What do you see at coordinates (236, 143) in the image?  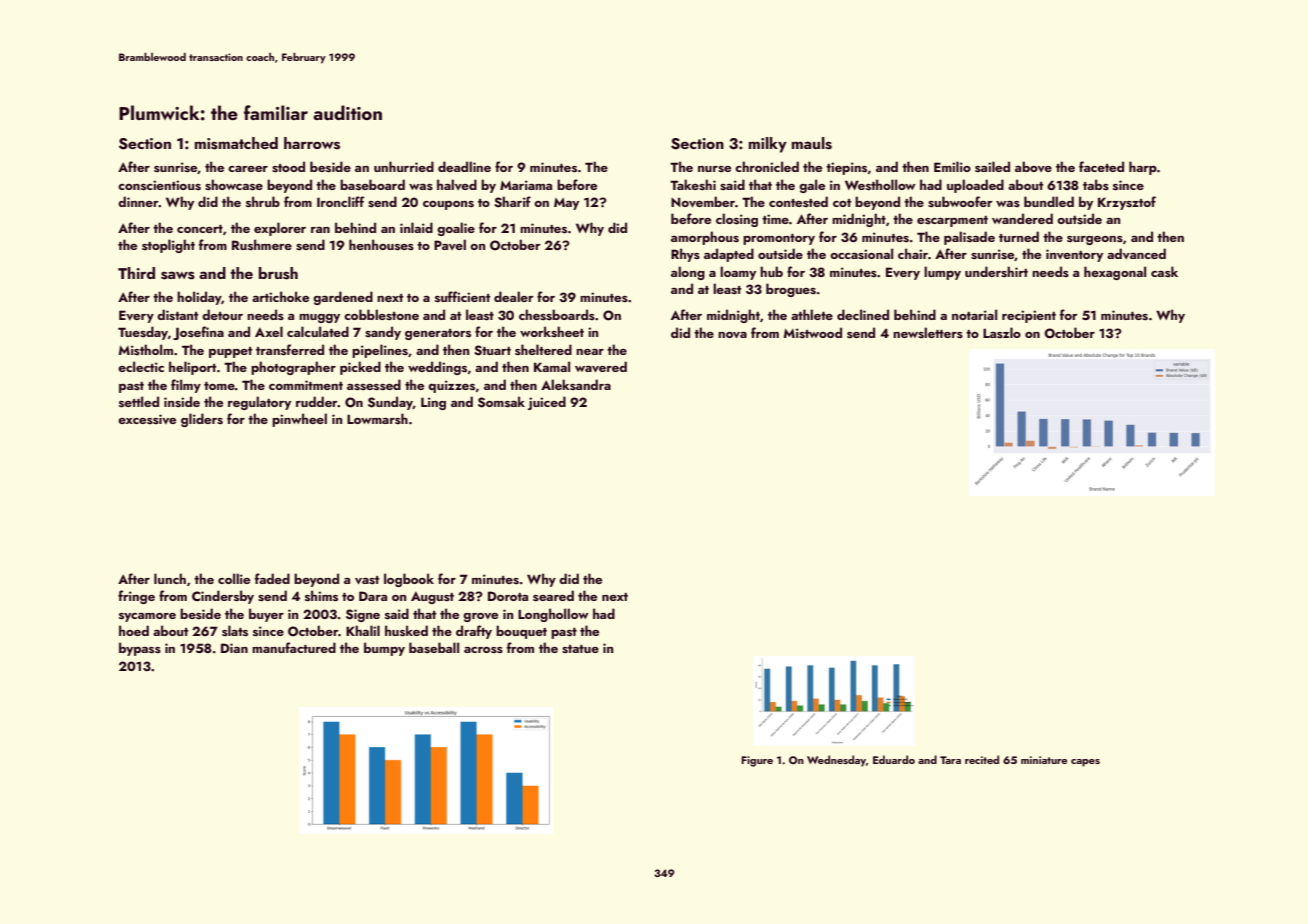 I see `mismatched` at bounding box center [236, 143].
